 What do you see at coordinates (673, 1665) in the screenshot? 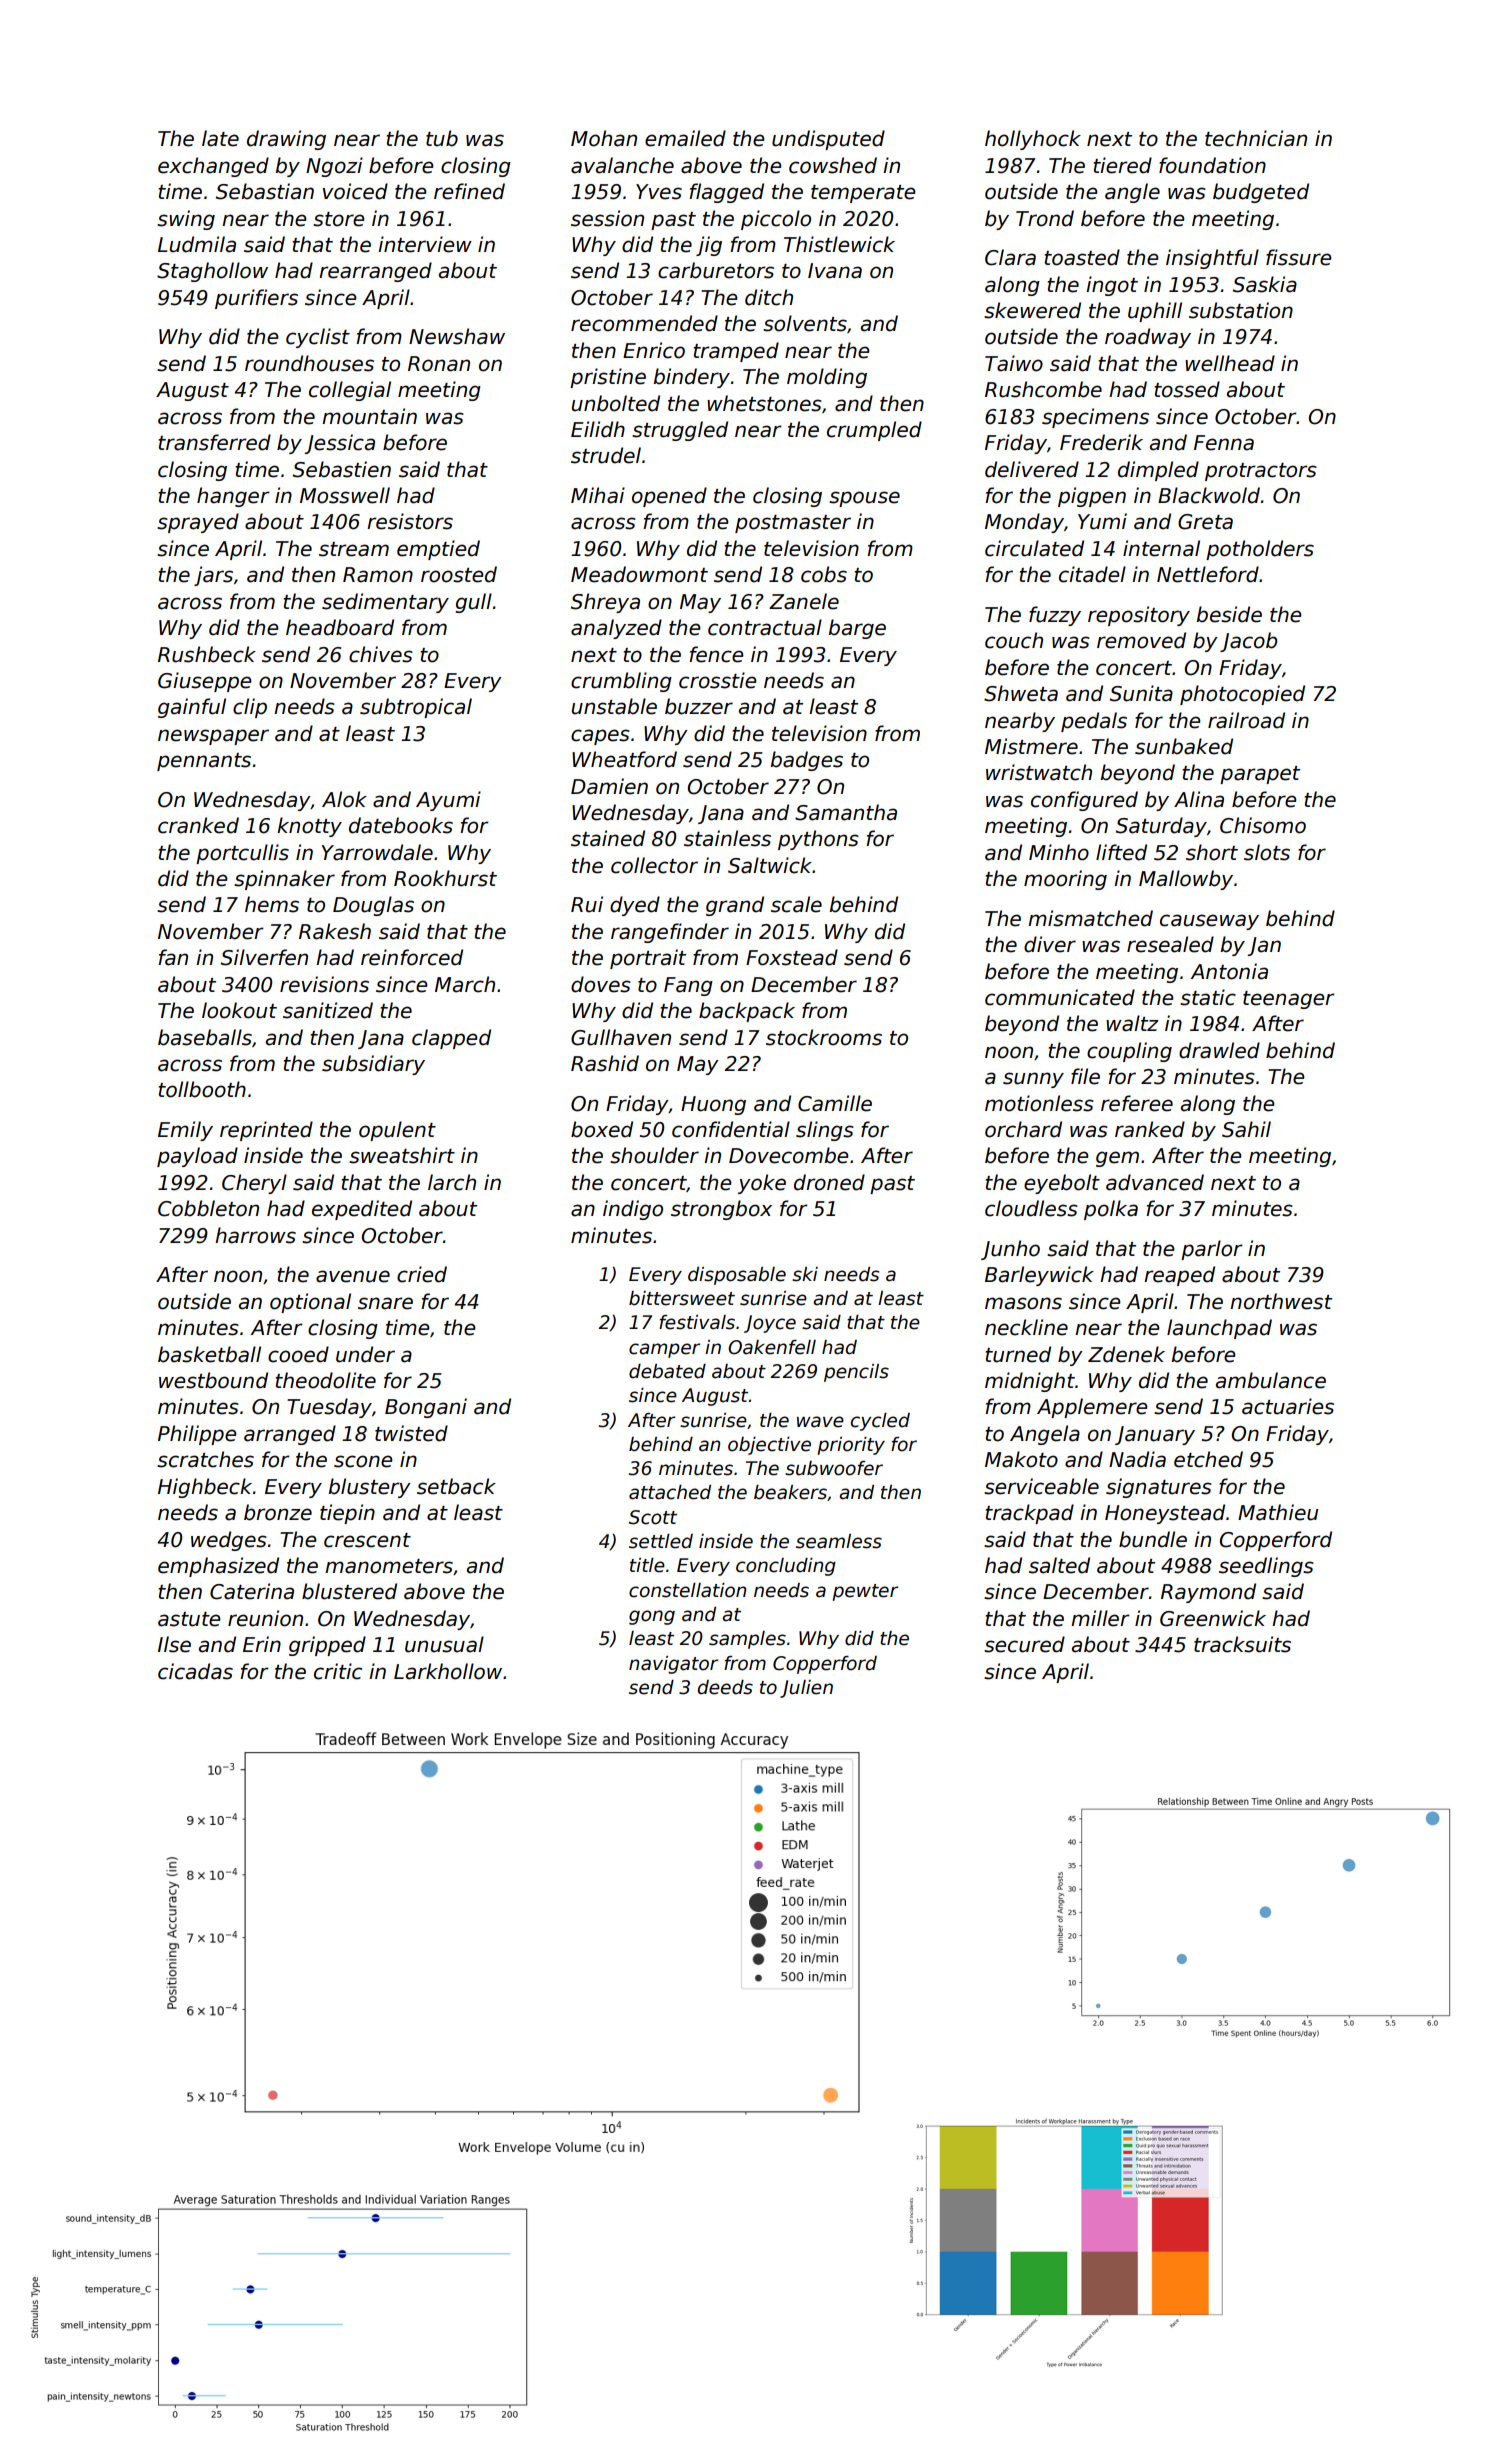
I see `navigator` at bounding box center [673, 1665].
